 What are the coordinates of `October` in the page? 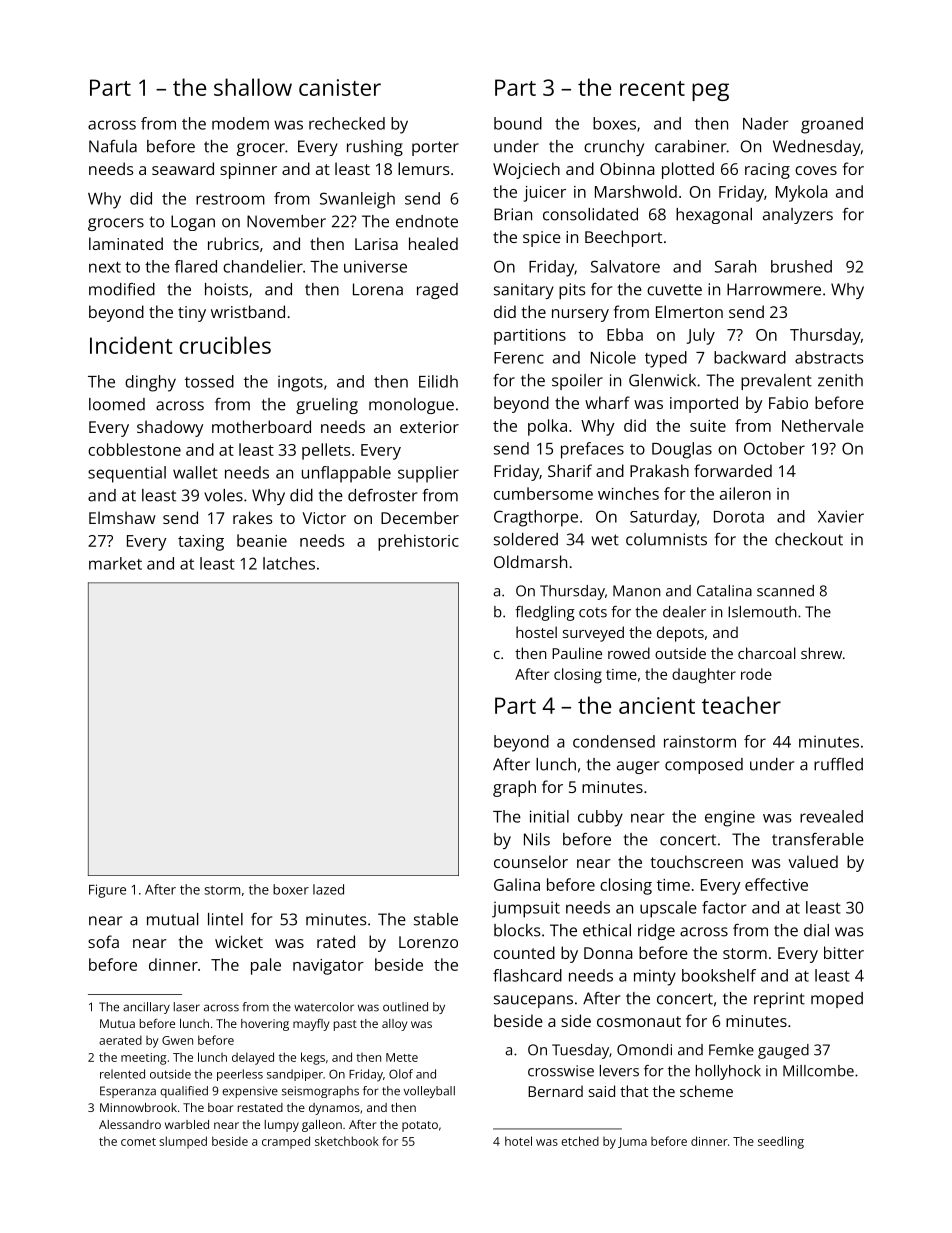 It's located at (774, 448).
